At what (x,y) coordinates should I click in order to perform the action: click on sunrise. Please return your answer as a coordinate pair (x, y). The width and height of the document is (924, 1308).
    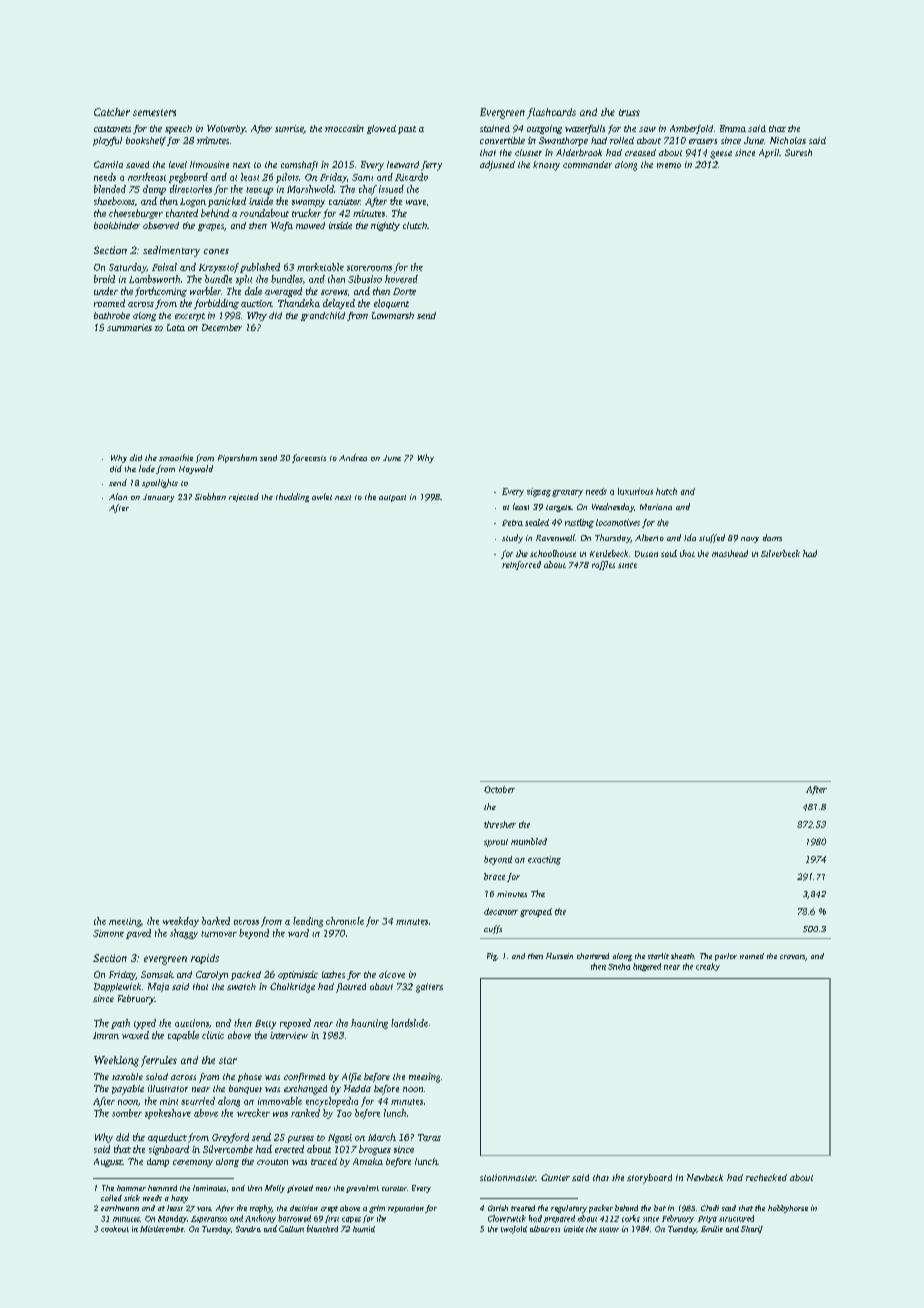
    Looking at the image, I should click on (289, 129).
